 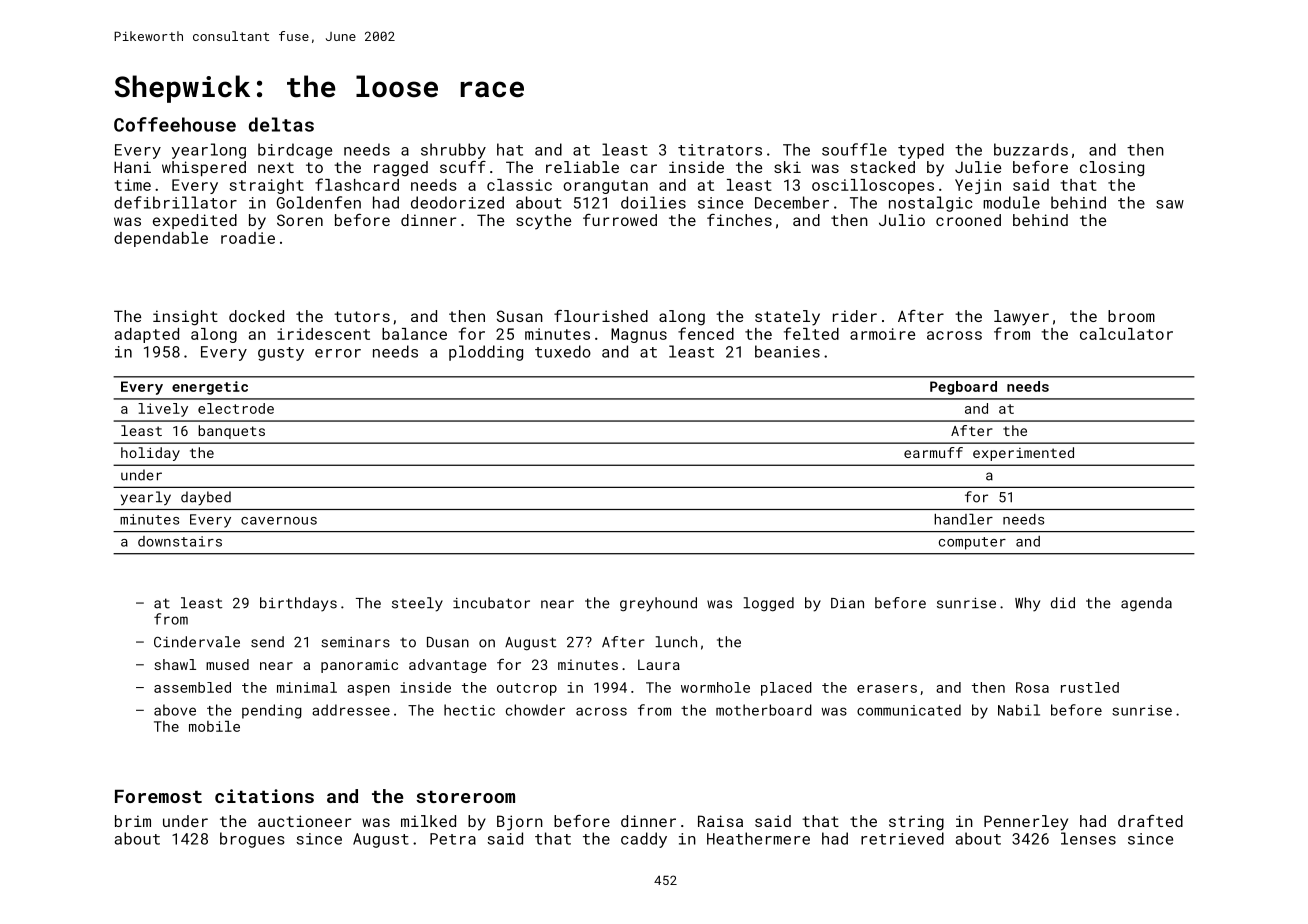 I want to click on brogues, so click(x=252, y=840).
